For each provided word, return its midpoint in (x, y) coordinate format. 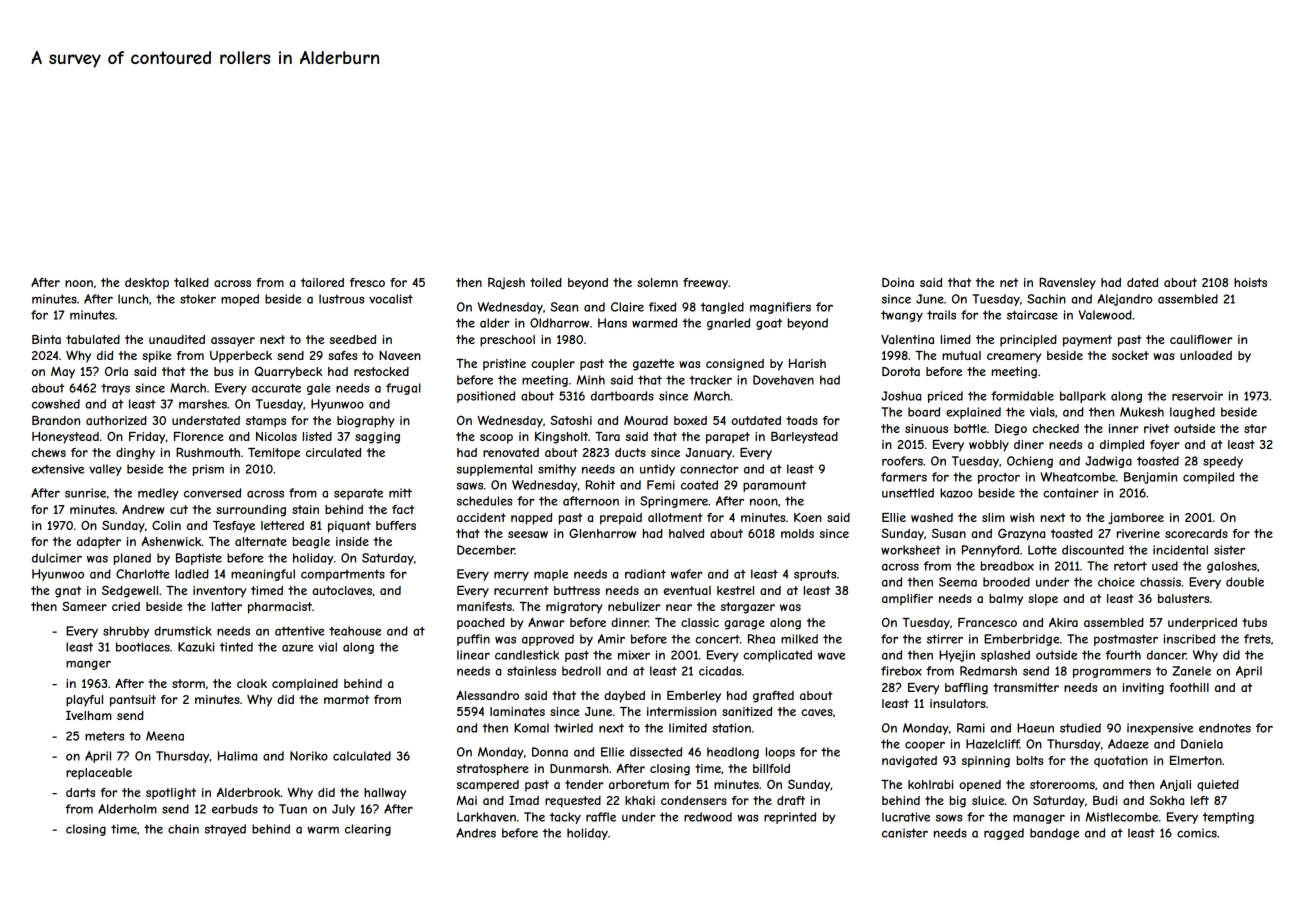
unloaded (1206, 355)
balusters (1183, 598)
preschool (507, 341)
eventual (687, 590)
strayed (225, 830)
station (731, 728)
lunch (133, 299)
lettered (282, 525)
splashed (1005, 656)
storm (188, 683)
